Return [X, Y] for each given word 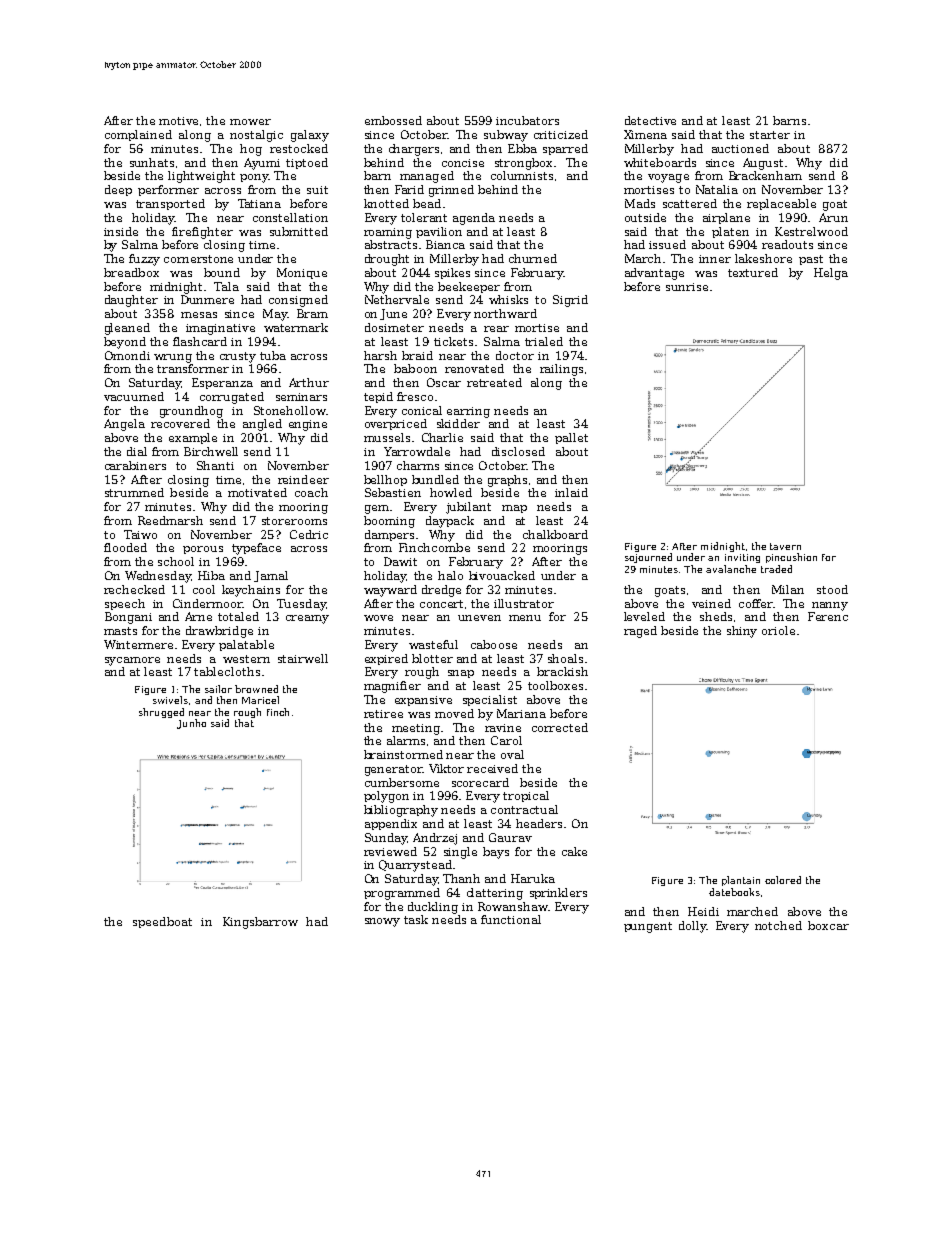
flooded [125, 547]
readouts [787, 244]
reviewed [390, 851]
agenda [474, 219]
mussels [387, 437]
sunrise [687, 287]
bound [222, 272]
